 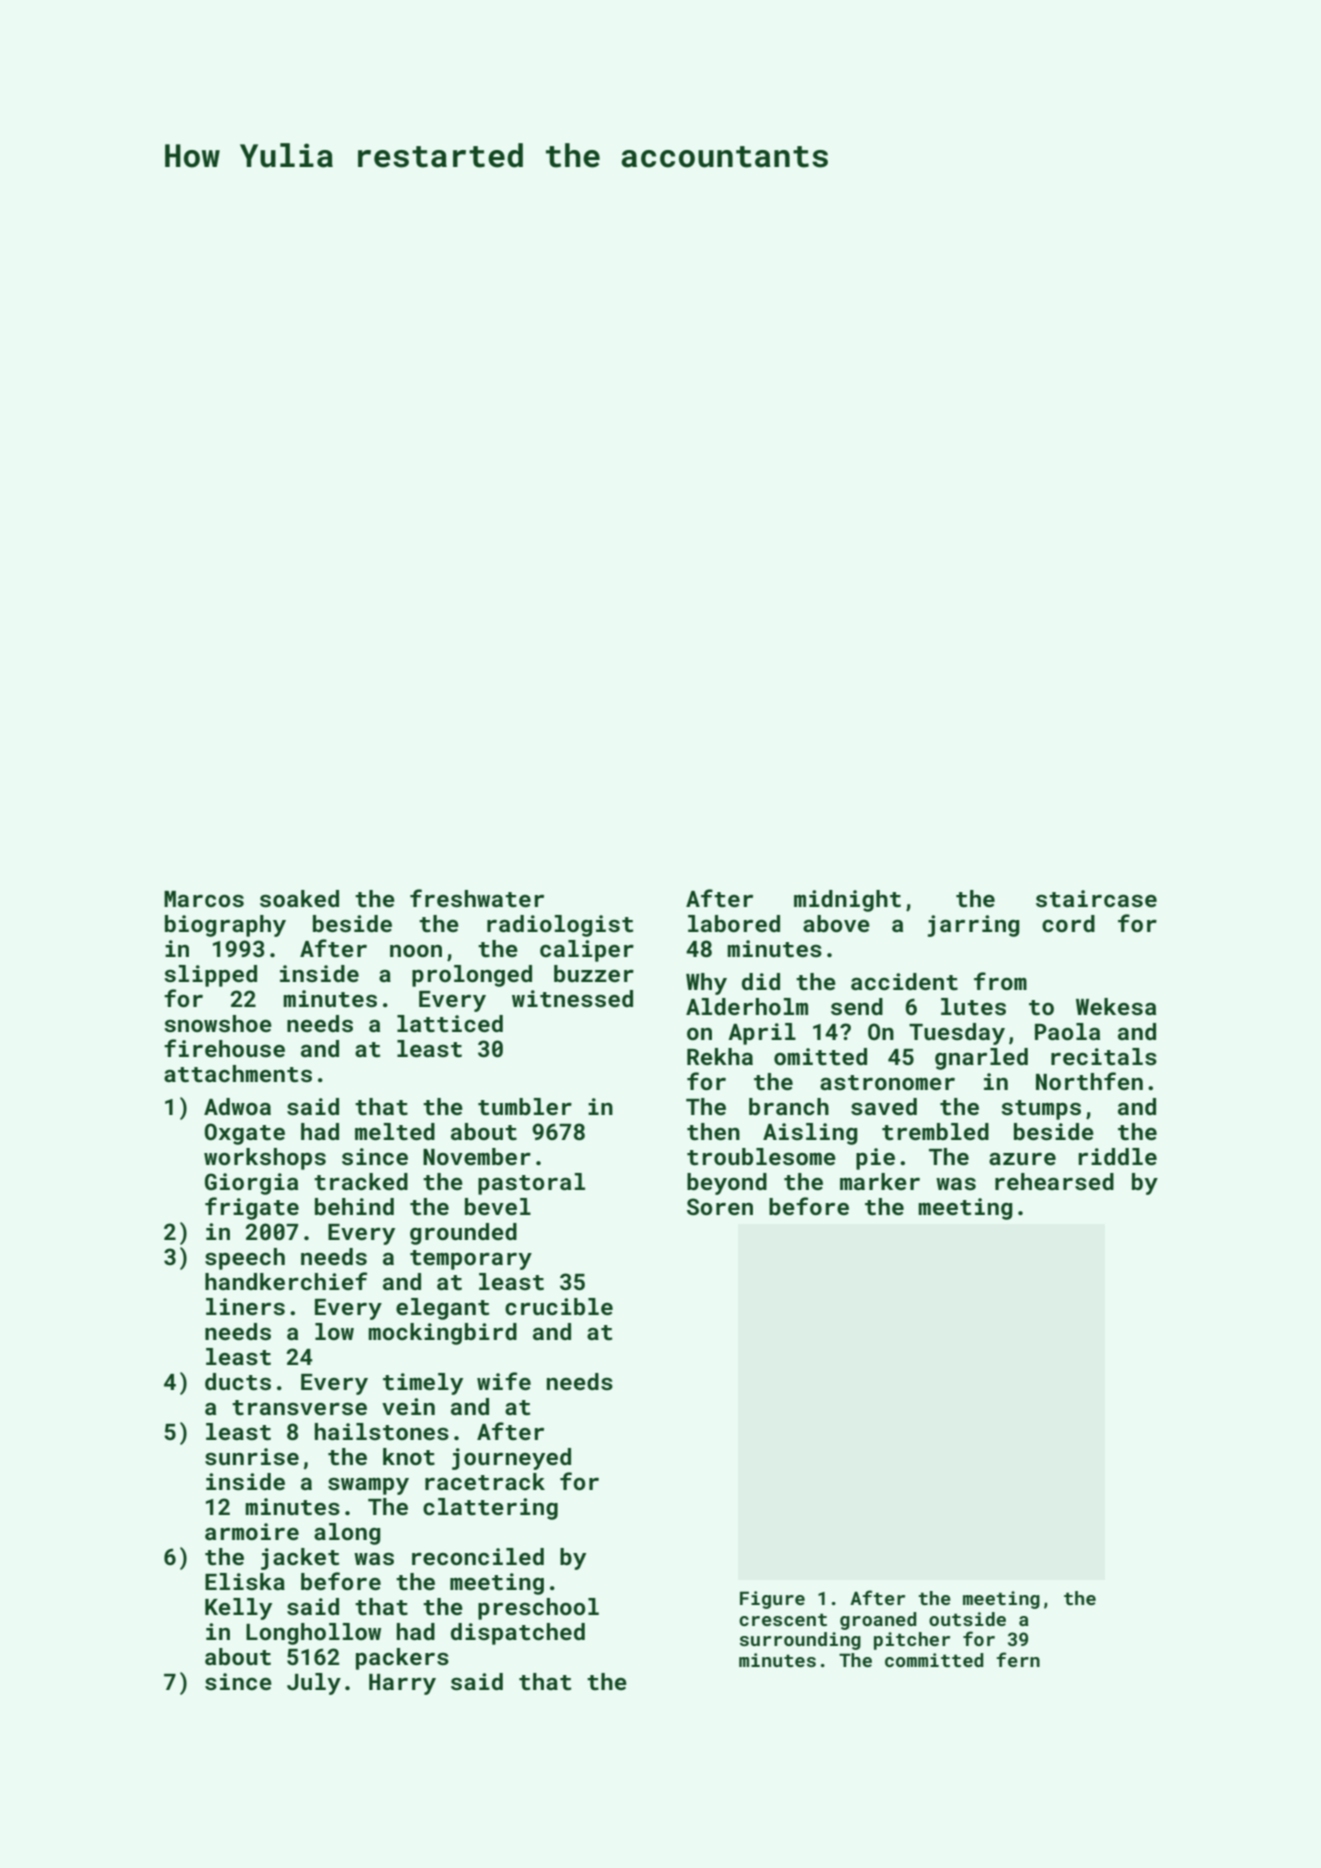 What do you see at coordinates (395, 1131) in the screenshot?
I see `melted` at bounding box center [395, 1131].
